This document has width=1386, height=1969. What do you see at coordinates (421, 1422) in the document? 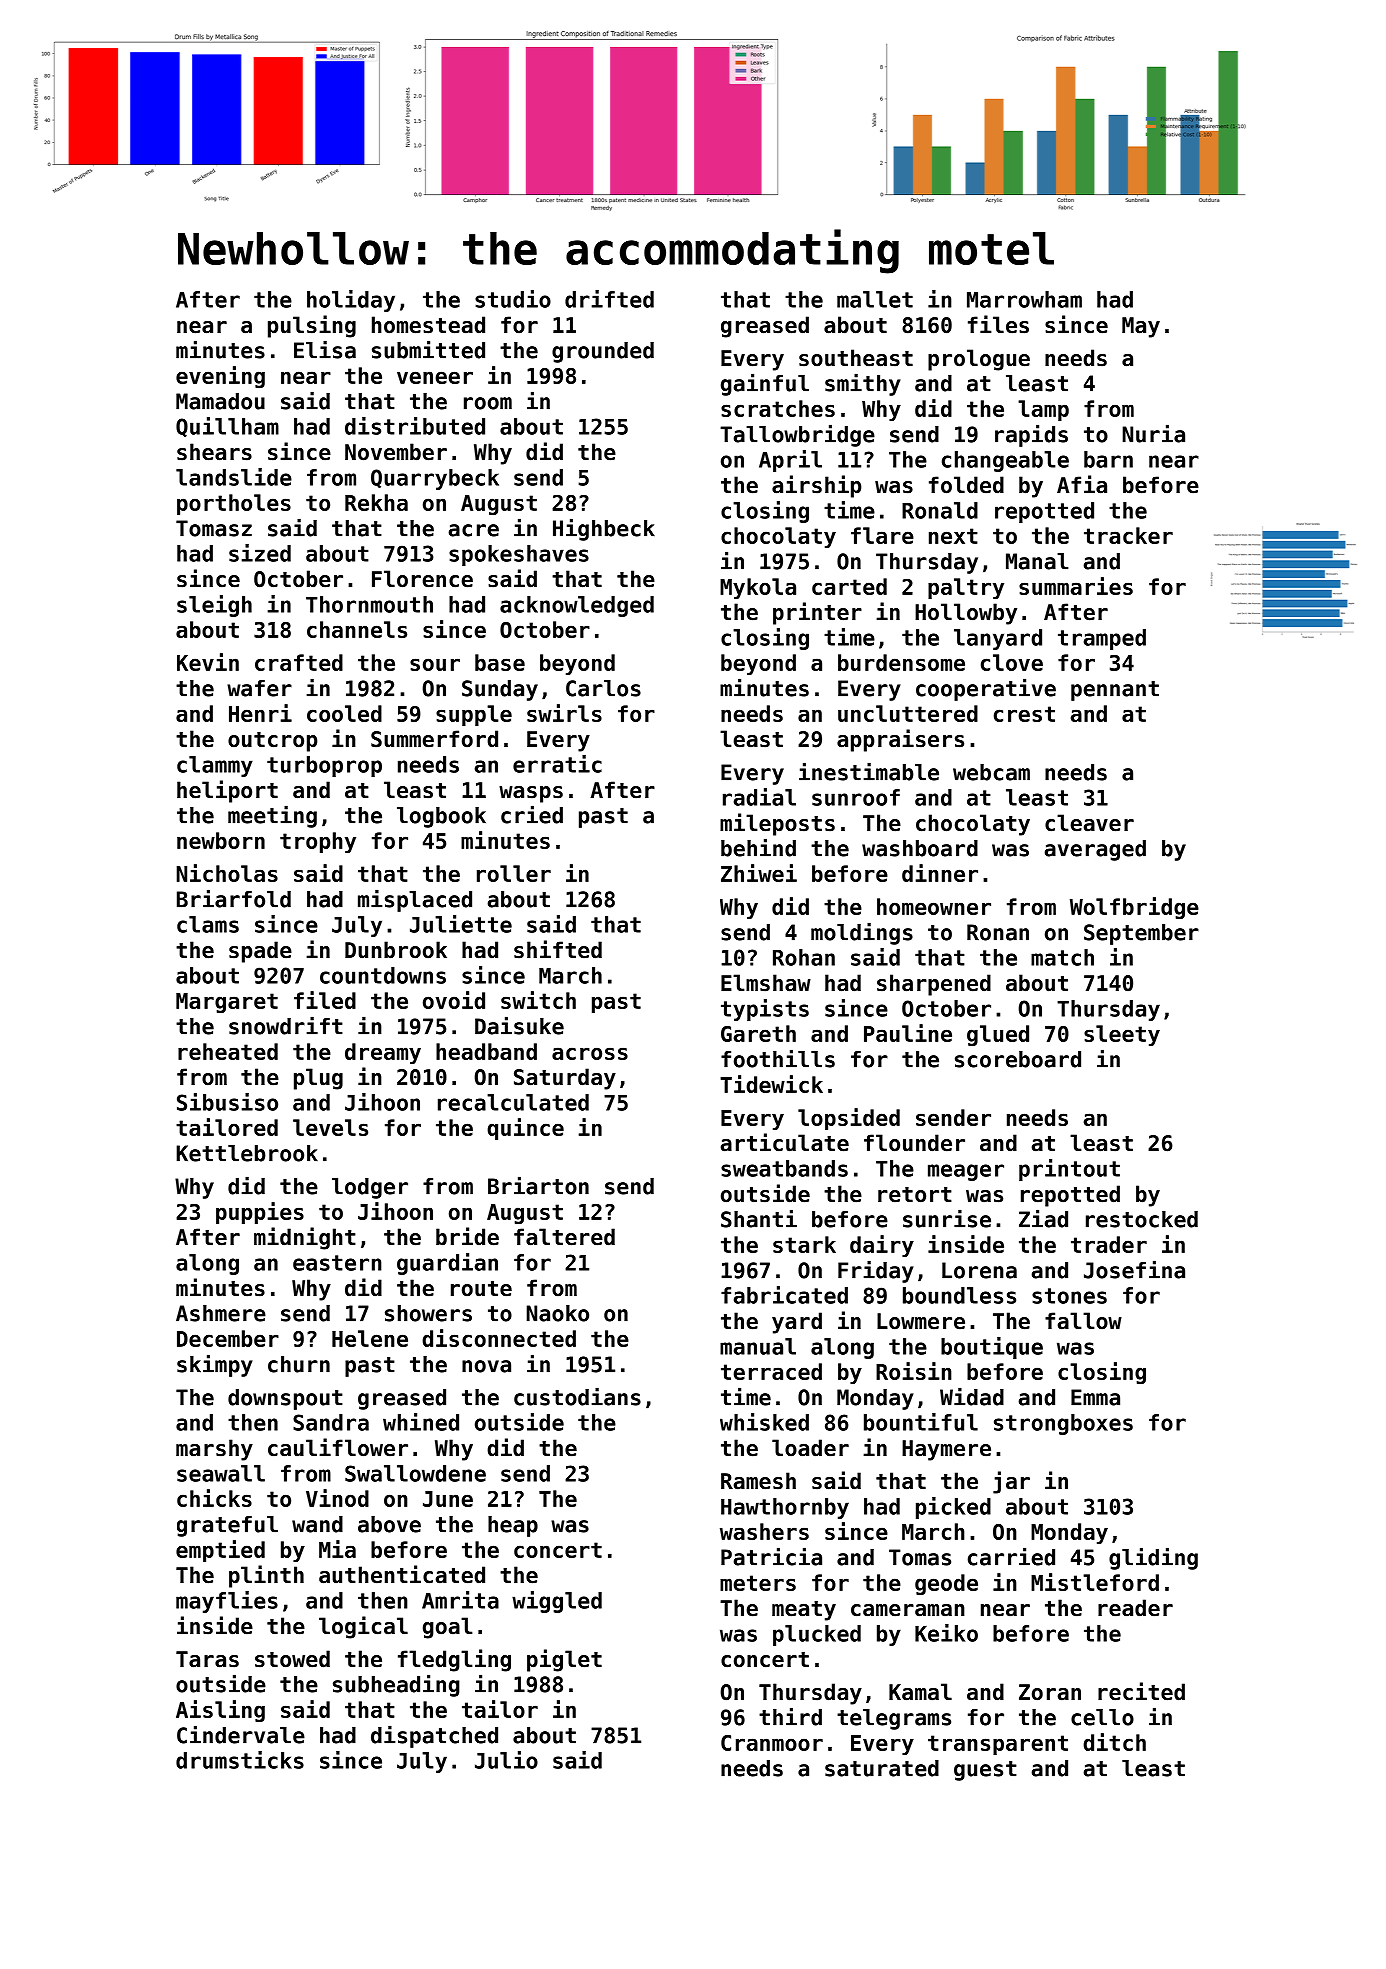
I see `whined` at bounding box center [421, 1422].
